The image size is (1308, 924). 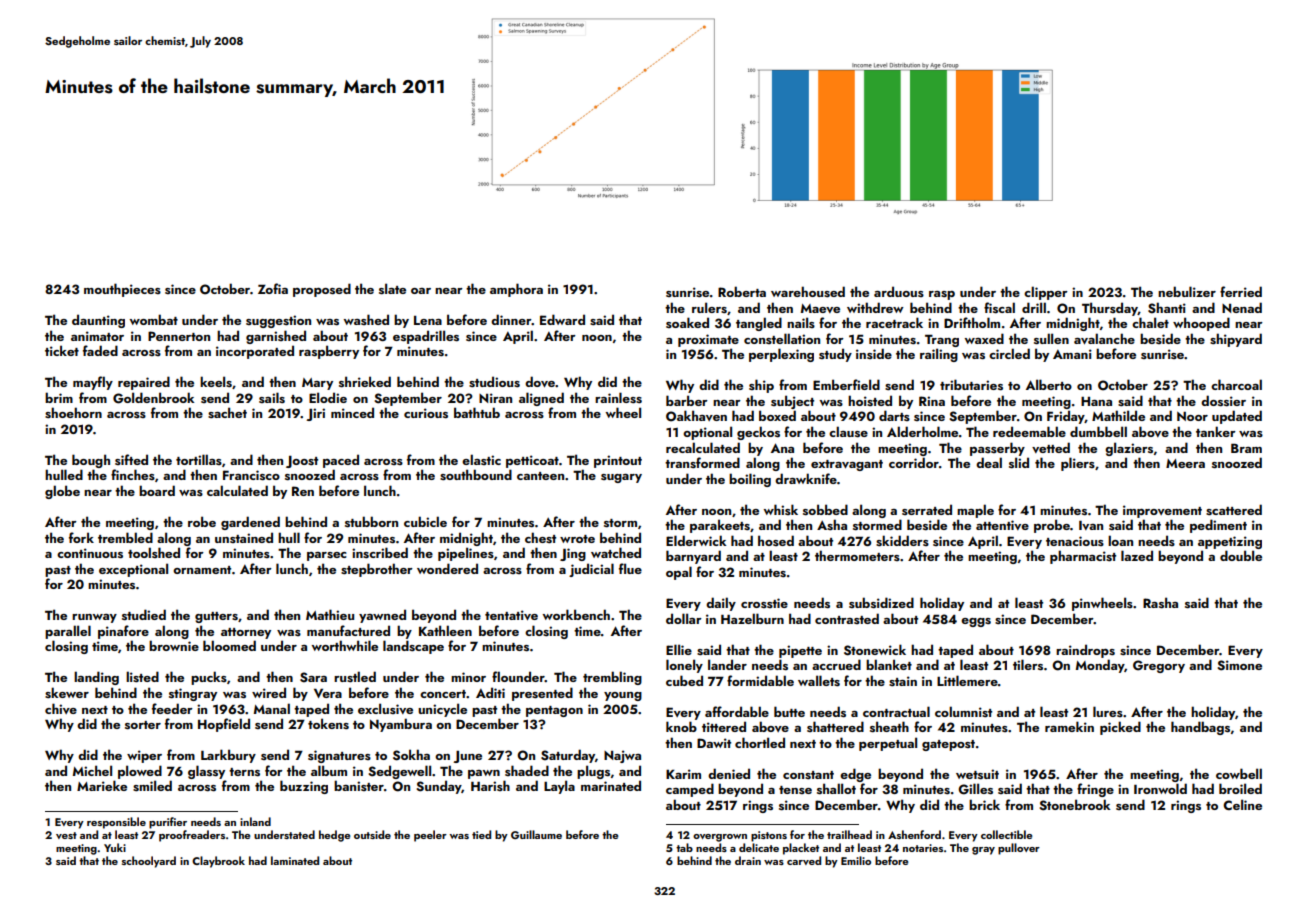 I want to click on pullover, so click(x=1019, y=849).
